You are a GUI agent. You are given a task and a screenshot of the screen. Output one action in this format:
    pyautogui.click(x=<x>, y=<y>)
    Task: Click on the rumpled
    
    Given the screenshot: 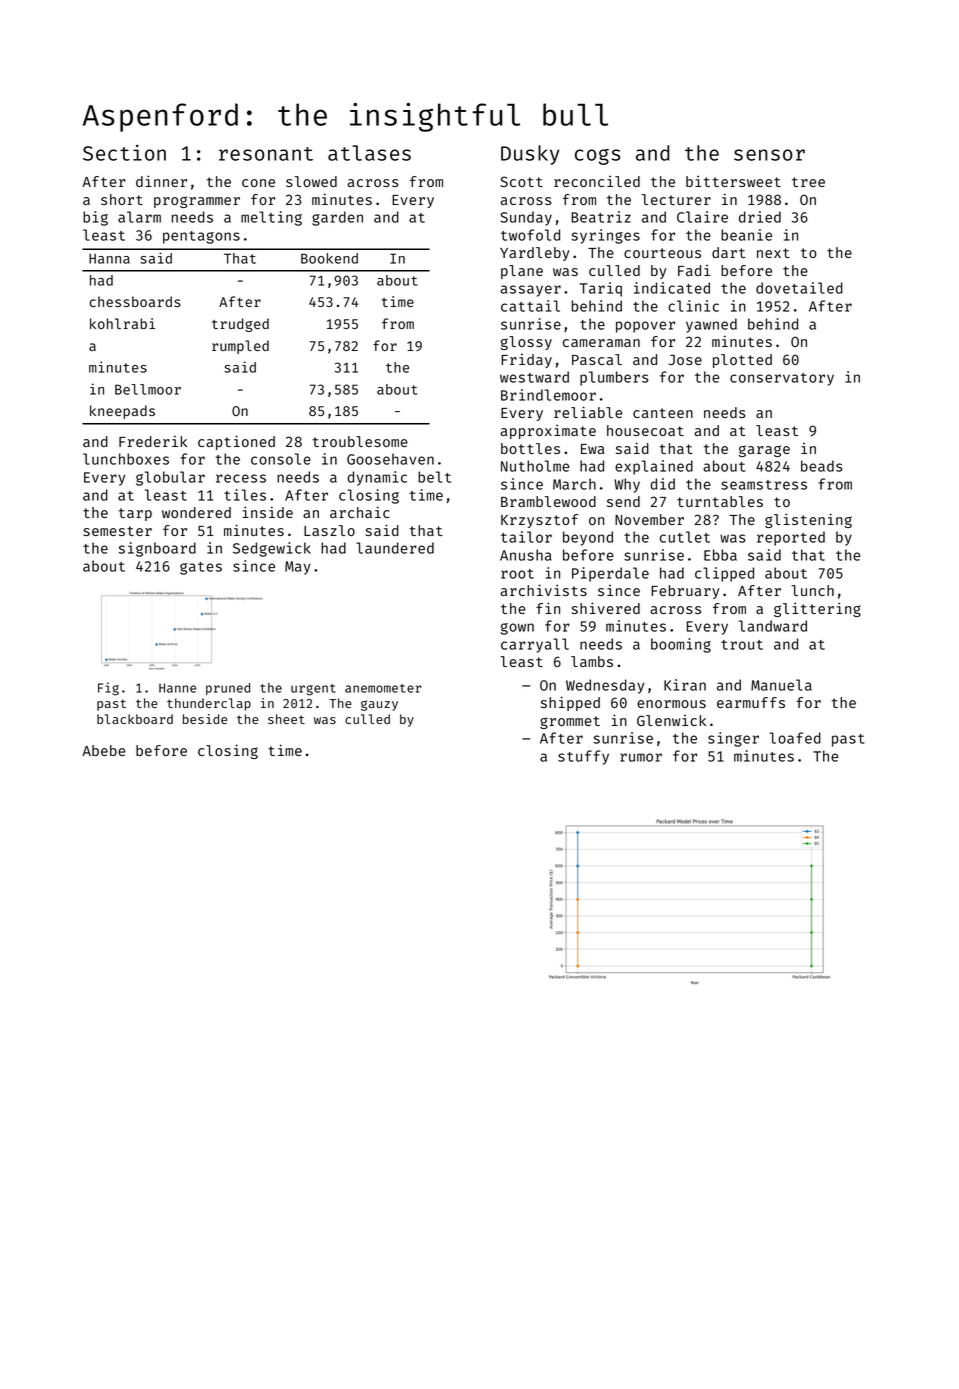 What is the action you would take?
    pyautogui.click(x=240, y=347)
